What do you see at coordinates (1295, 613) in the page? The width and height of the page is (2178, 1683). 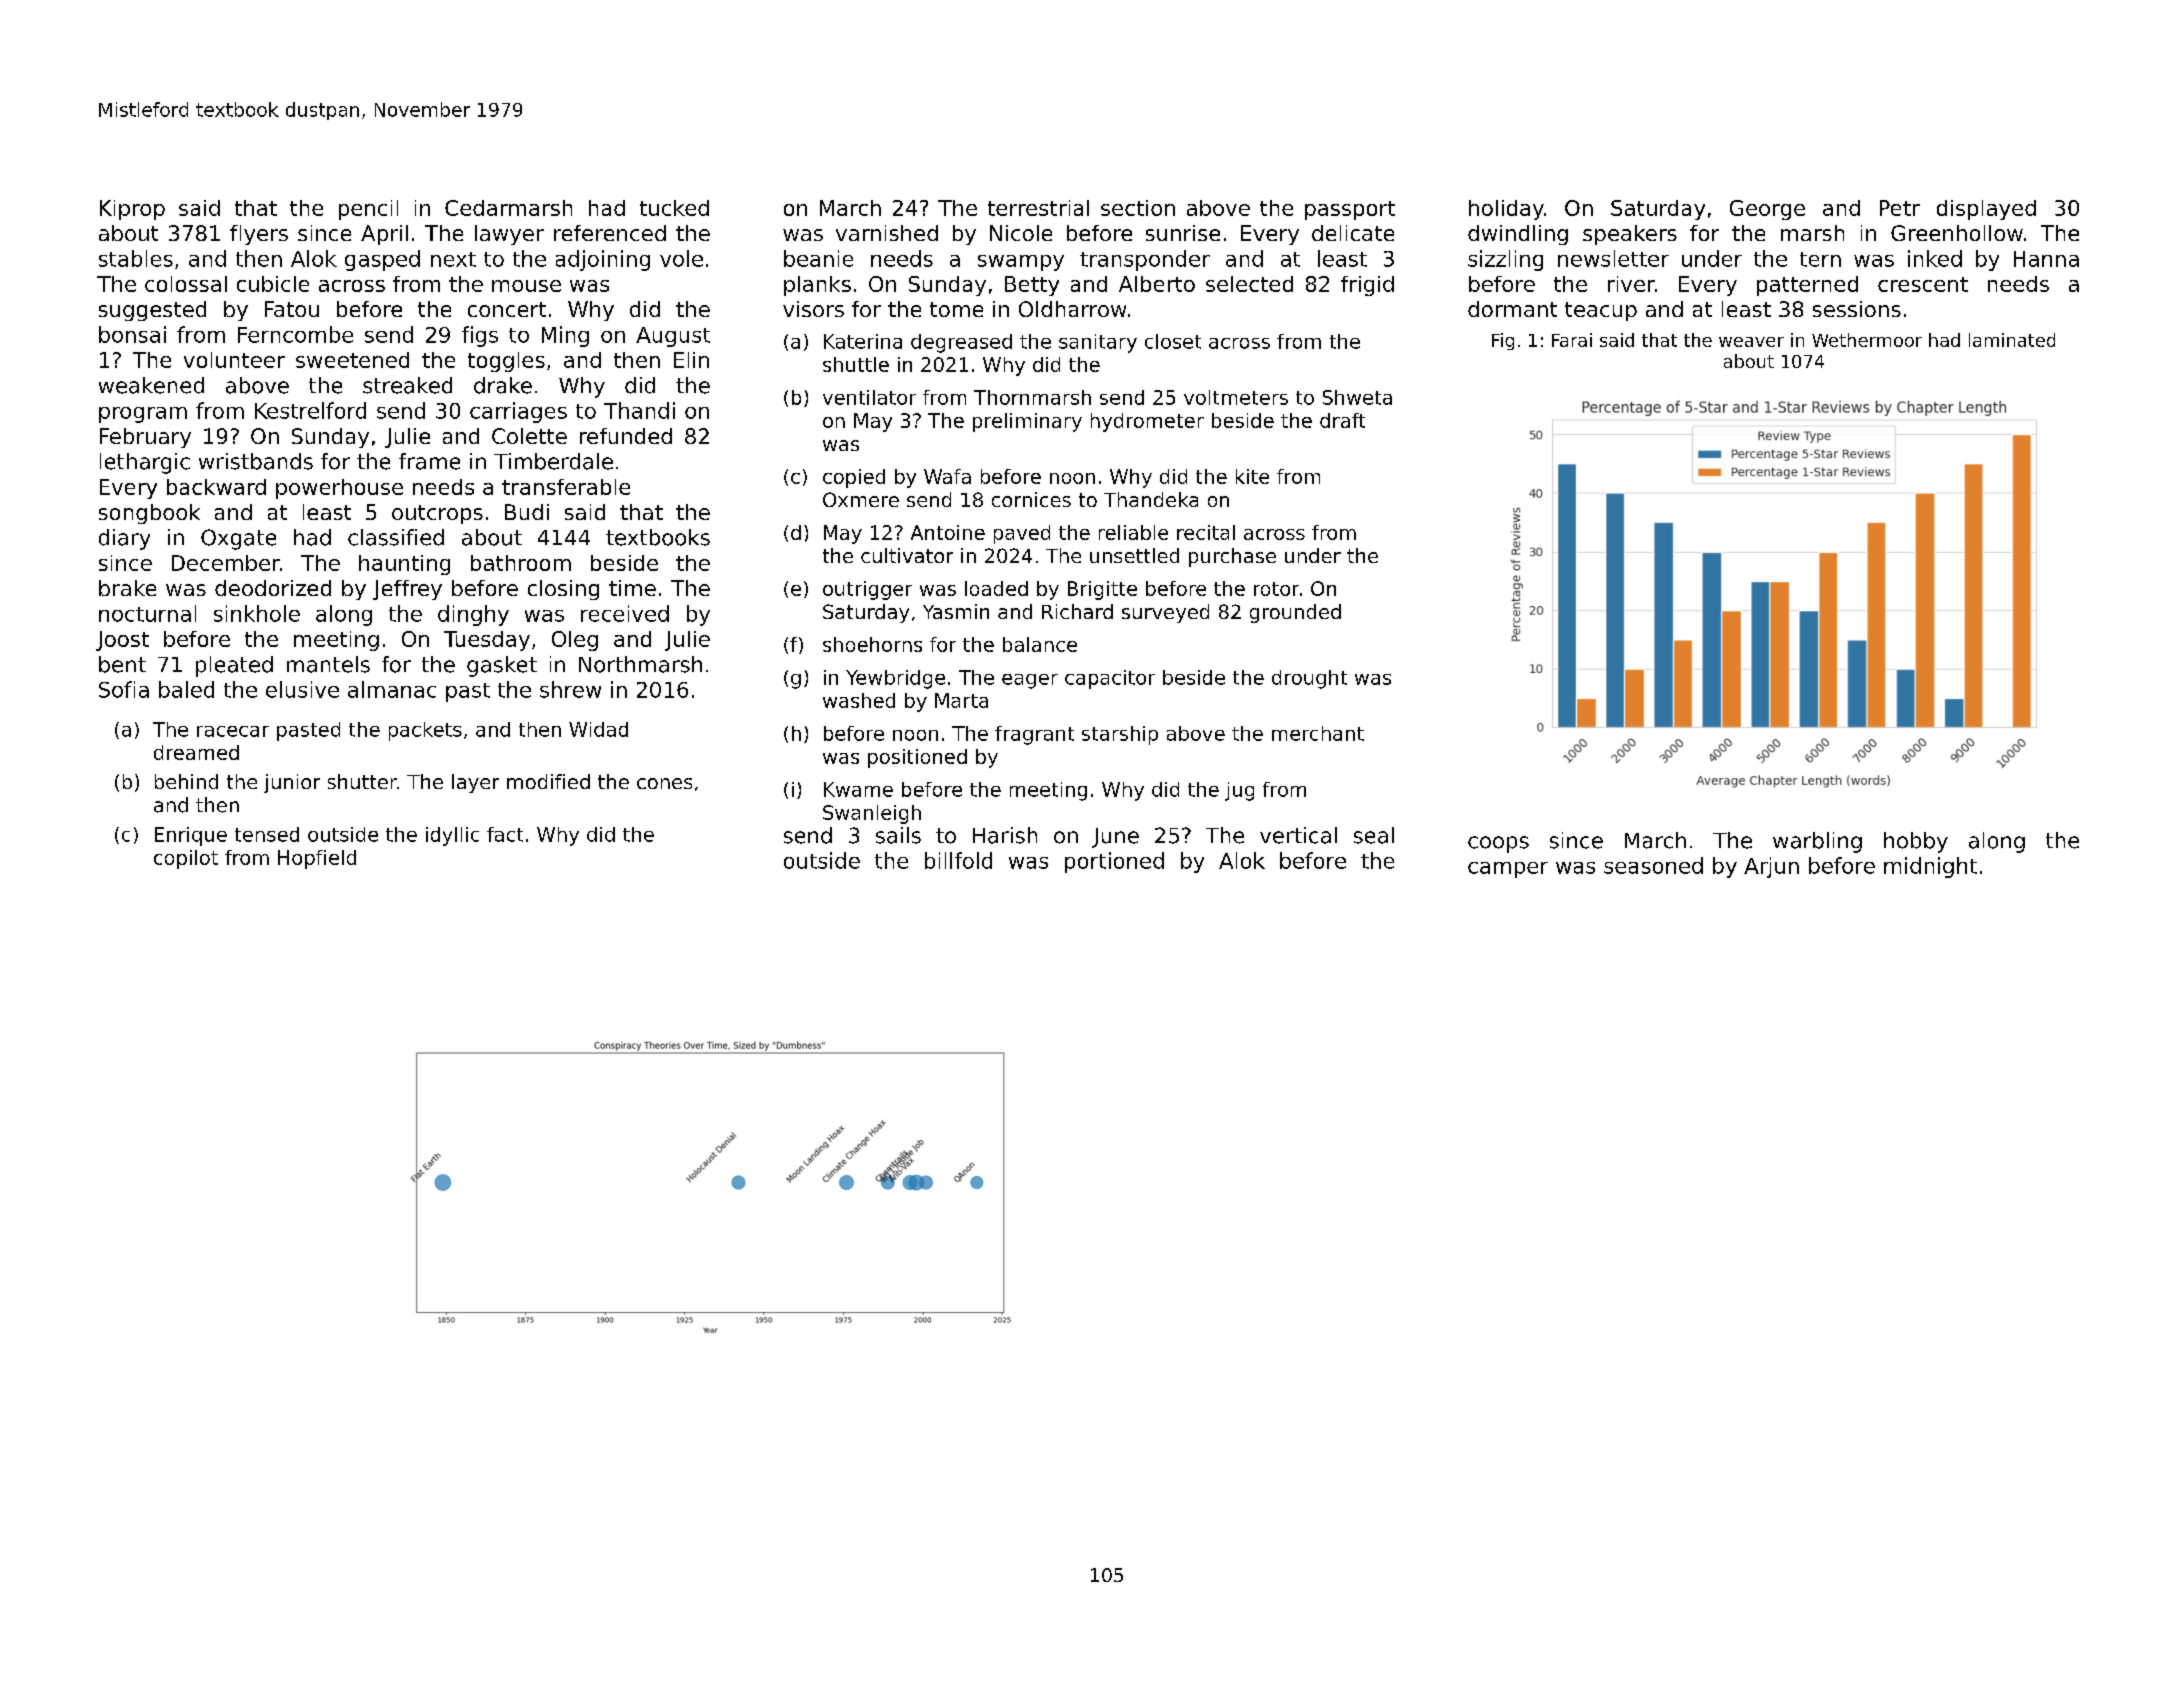 I see `grounded` at bounding box center [1295, 613].
